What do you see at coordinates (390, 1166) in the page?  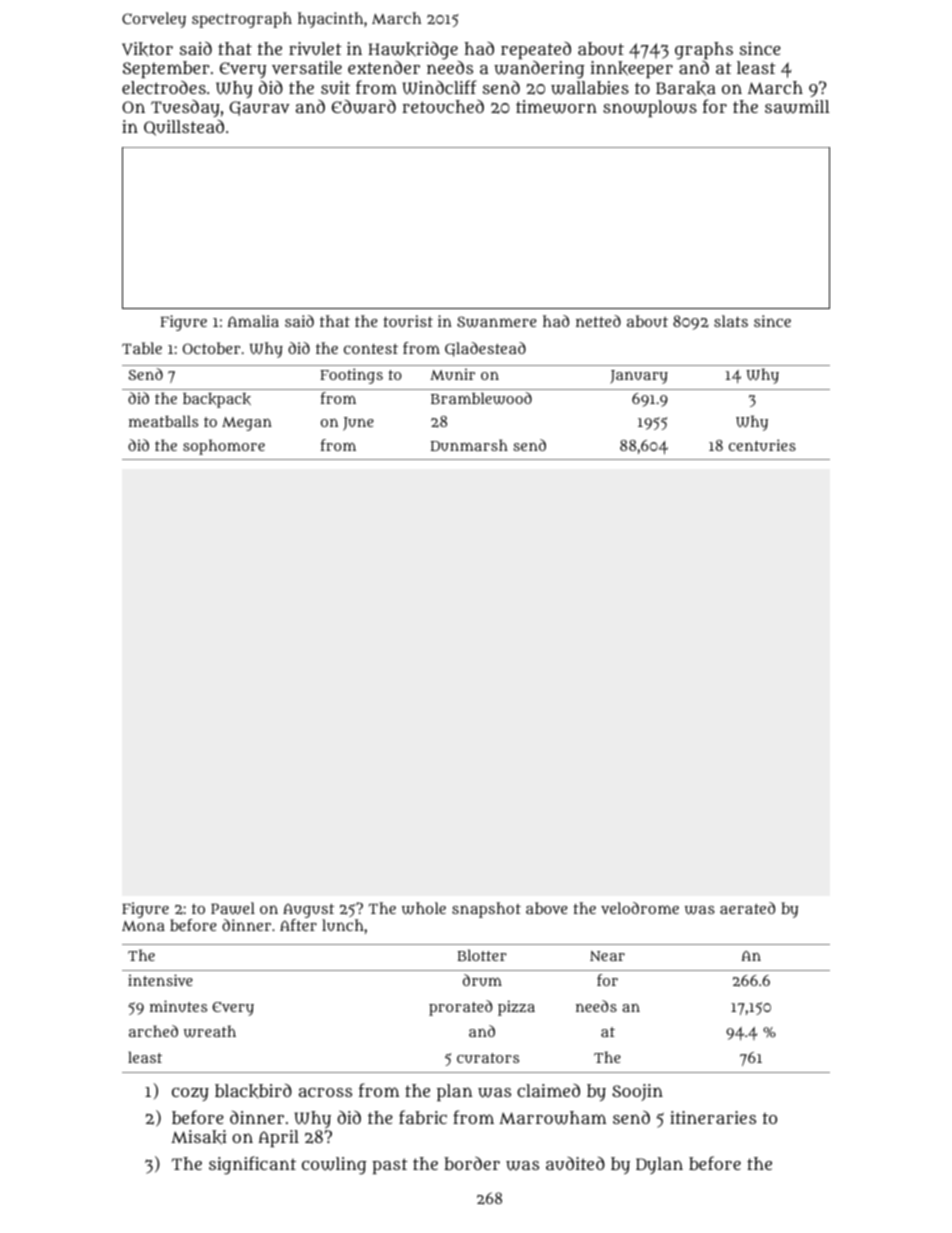 I see `past` at bounding box center [390, 1166].
